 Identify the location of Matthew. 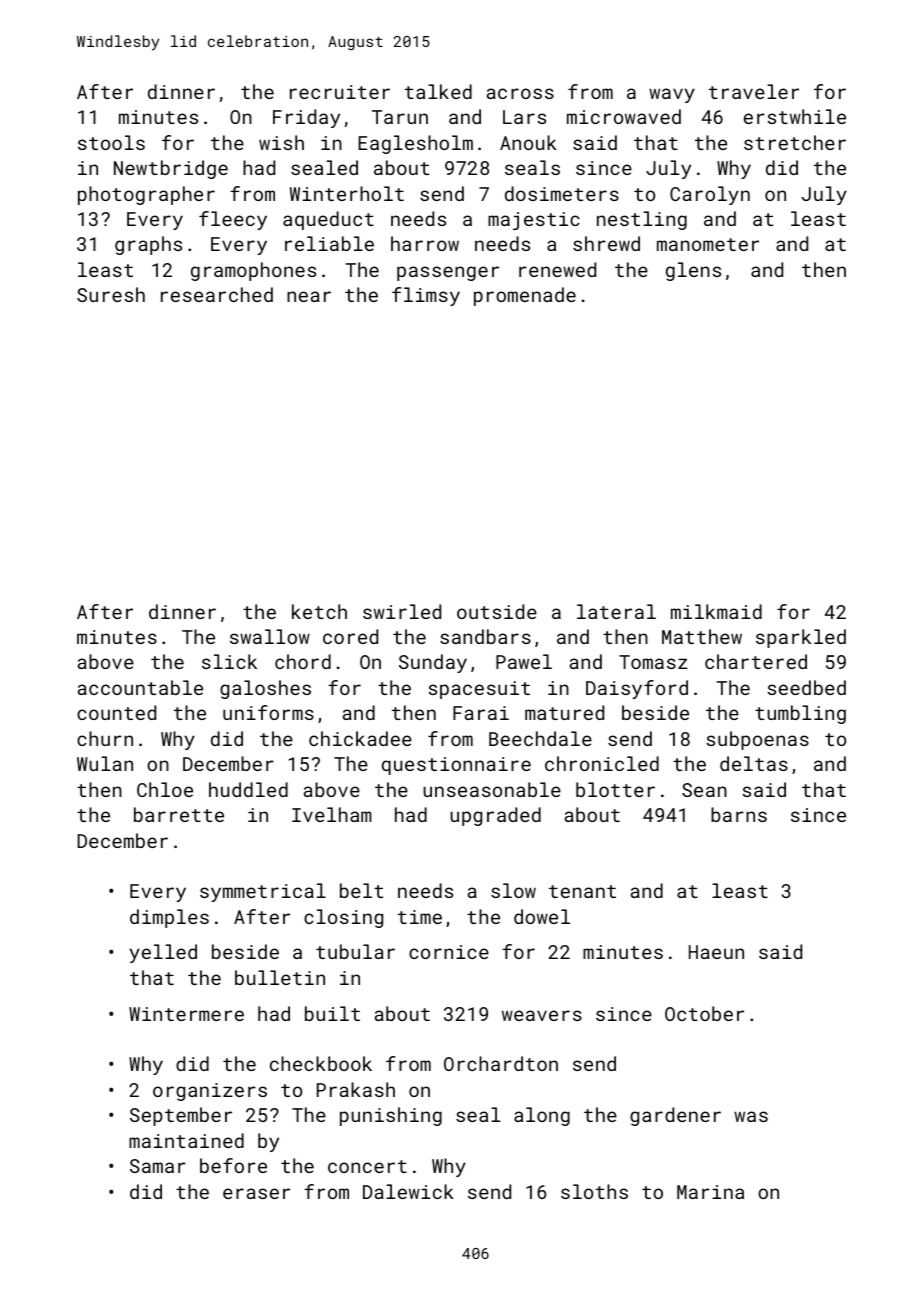
(702, 636).
